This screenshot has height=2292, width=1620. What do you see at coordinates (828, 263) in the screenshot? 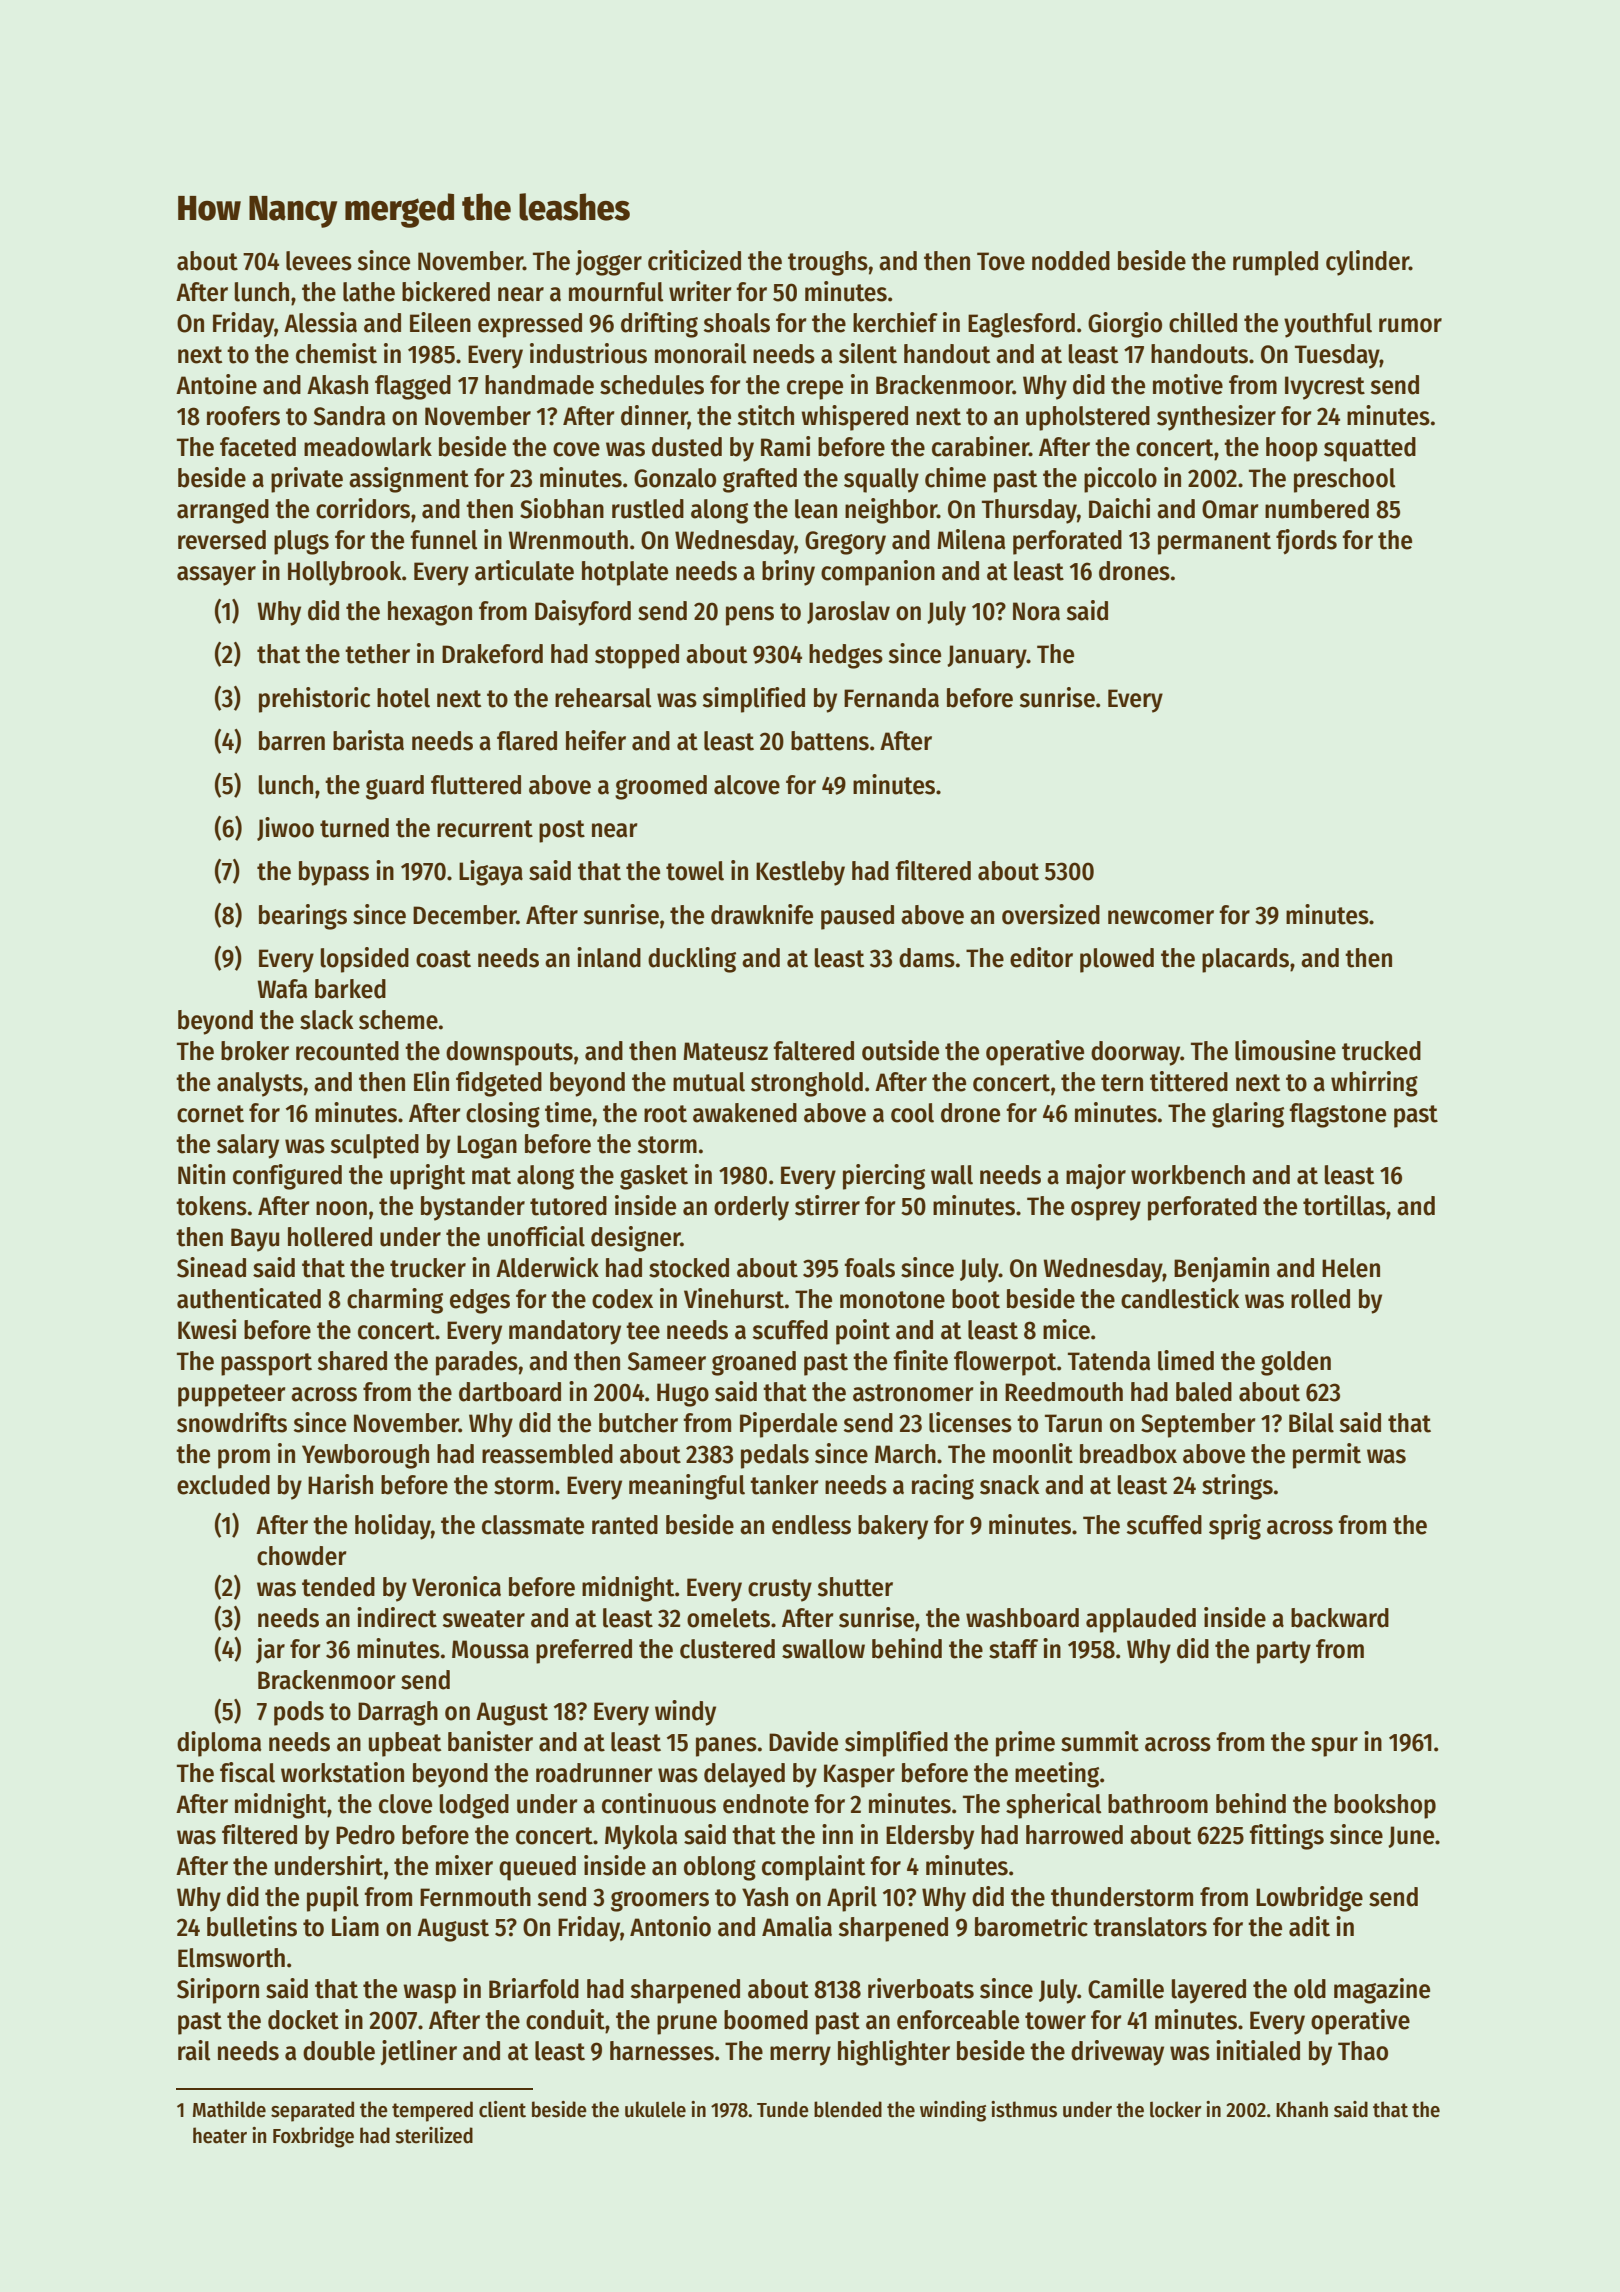
I see `troughs` at bounding box center [828, 263].
